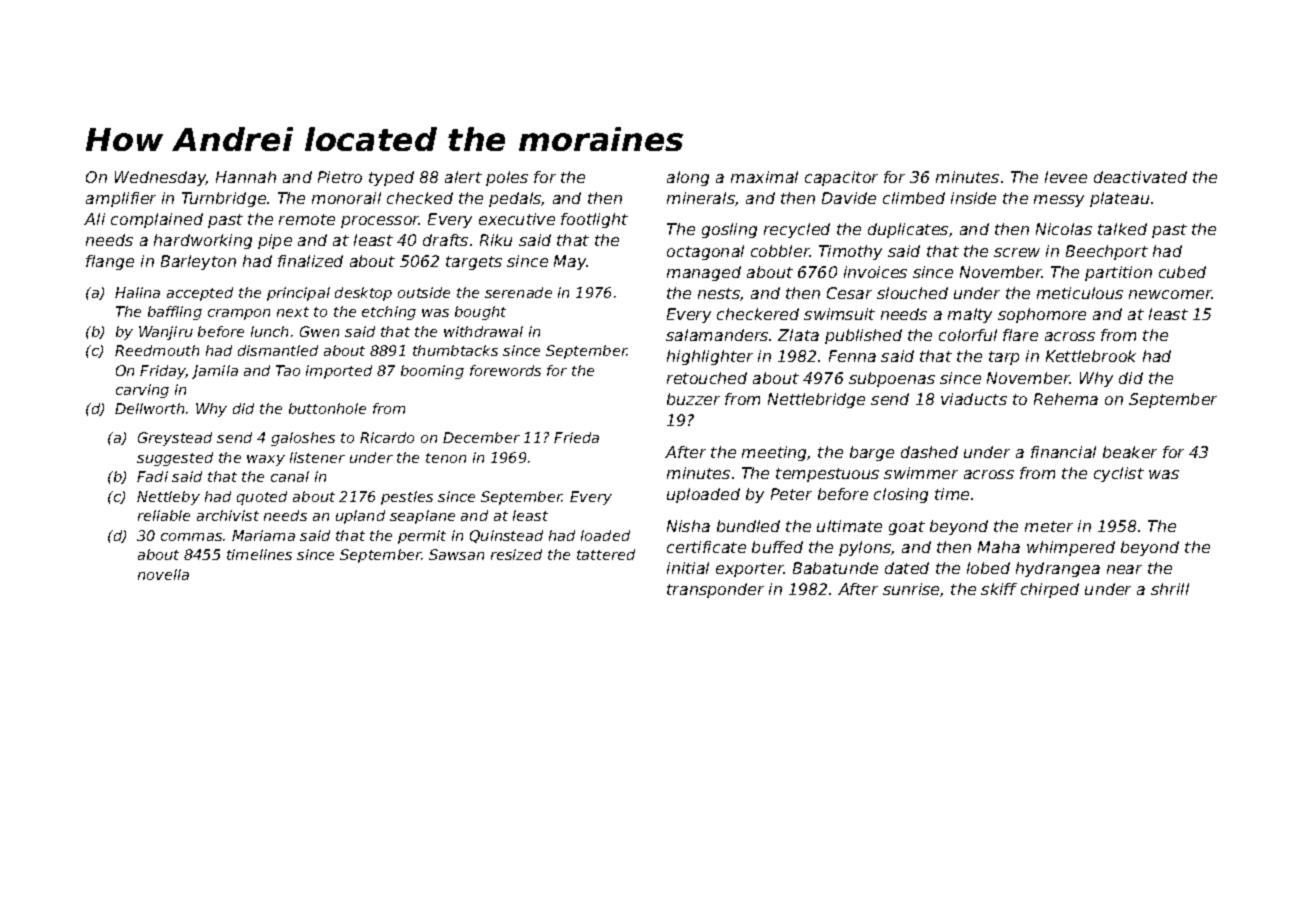 The image size is (1308, 924). I want to click on meter, so click(1049, 526).
